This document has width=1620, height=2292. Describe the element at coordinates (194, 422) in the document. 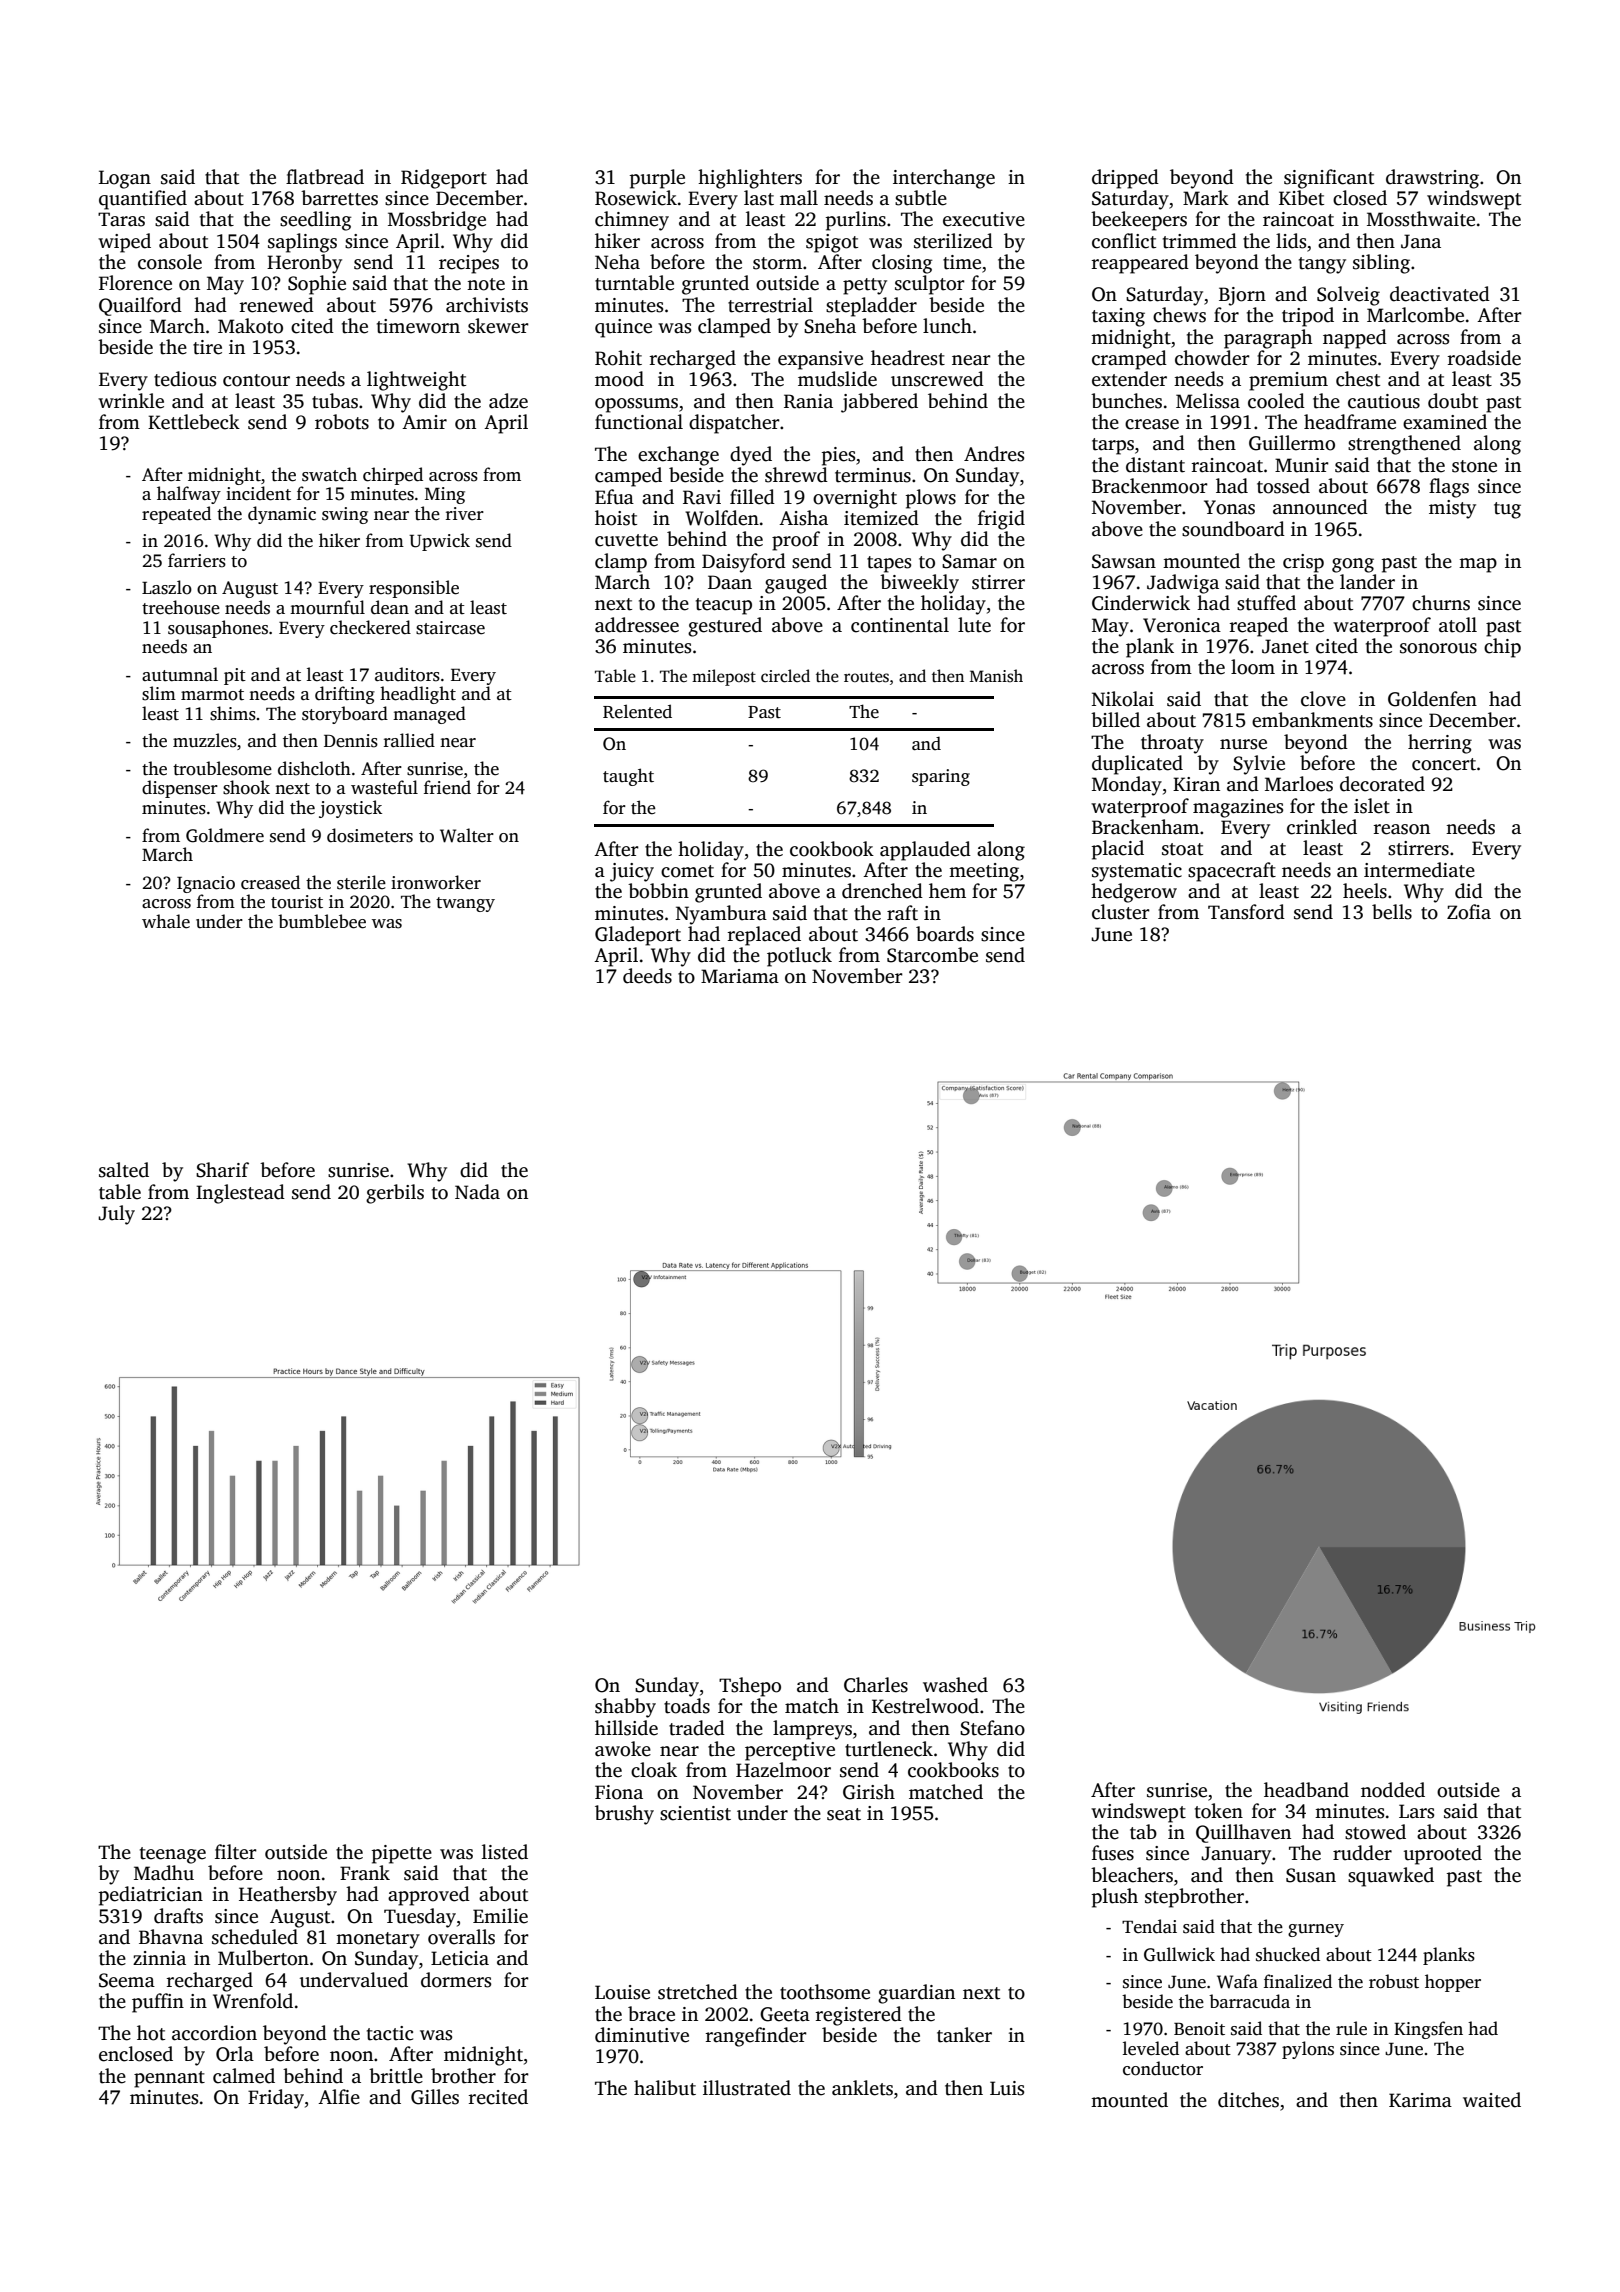

I see `Kettlebeck` at that location.
